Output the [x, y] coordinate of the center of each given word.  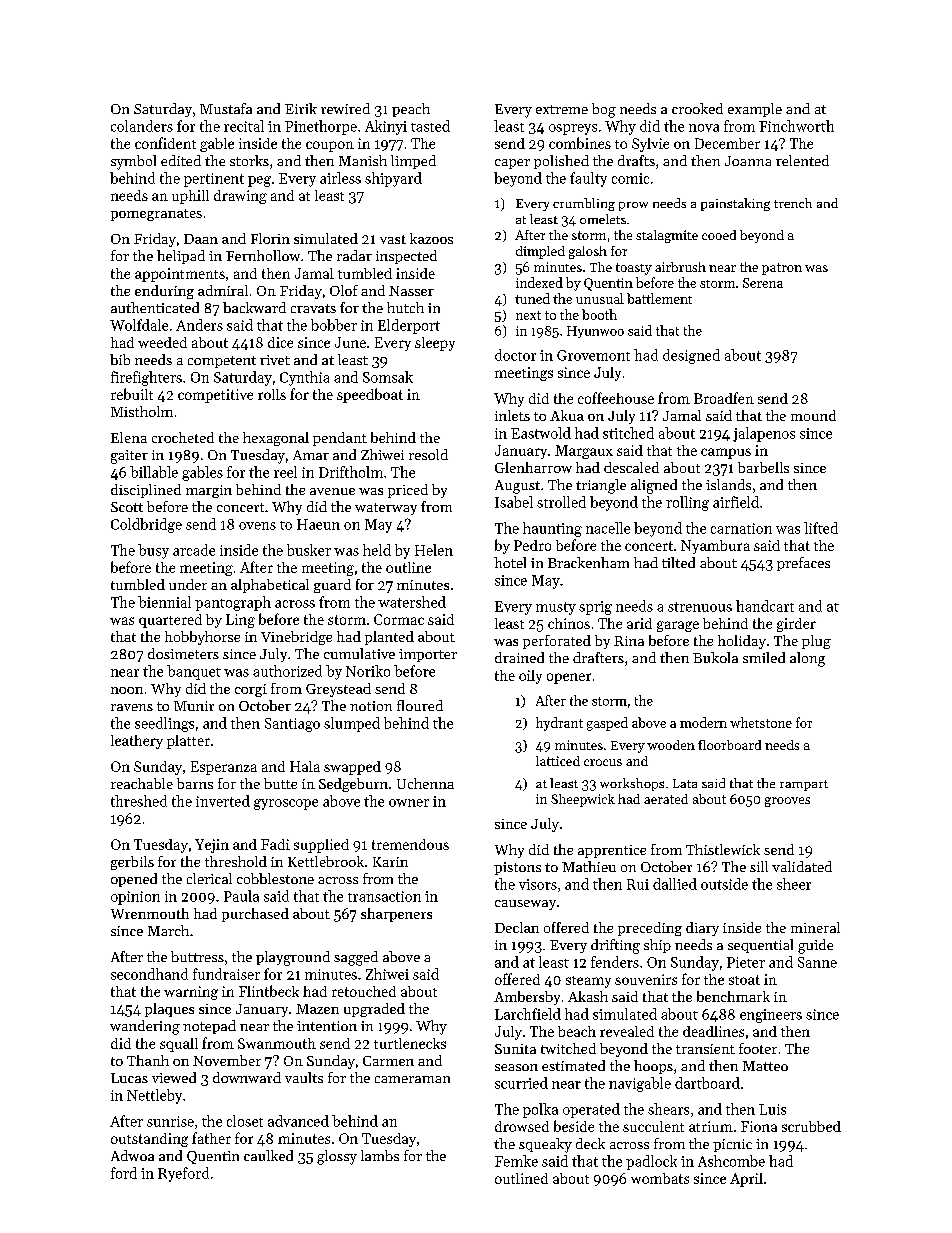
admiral [223, 290]
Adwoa [132, 1155]
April [746, 1180]
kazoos [431, 238]
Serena [763, 283]
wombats [660, 1178]
